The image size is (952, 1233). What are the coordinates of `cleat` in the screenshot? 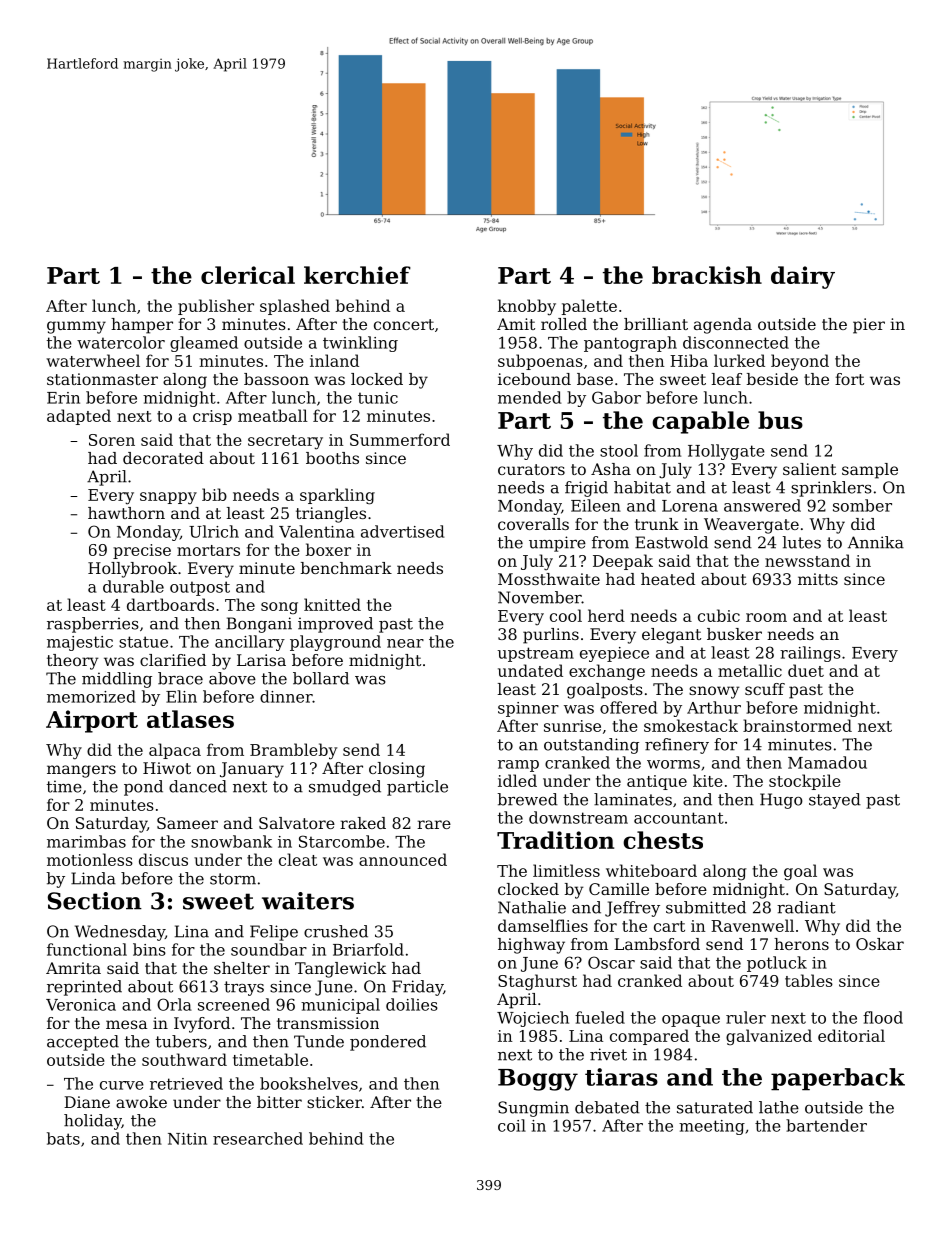 It's located at (298, 859).
